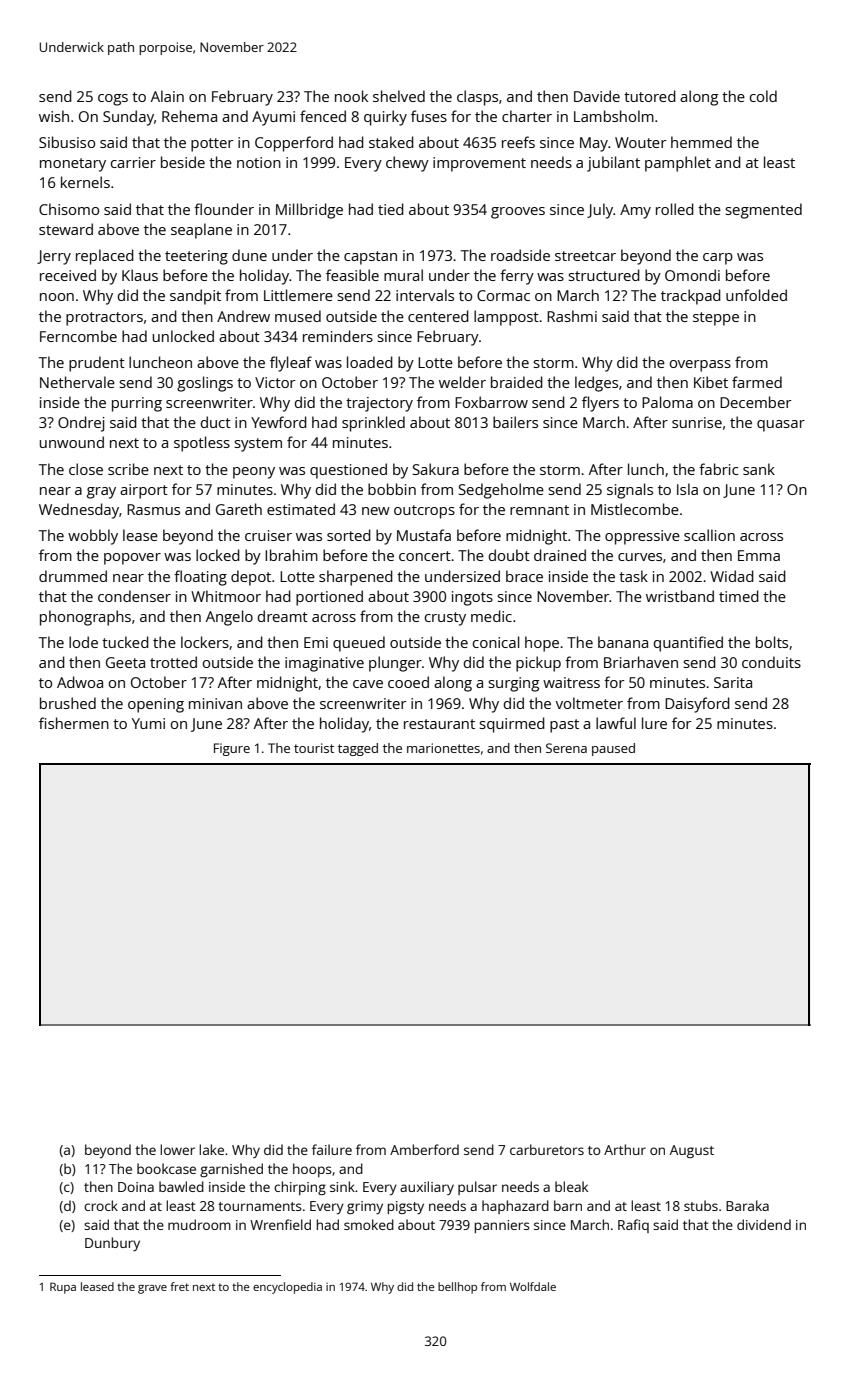 Image resolution: width=849 pixels, height=1400 pixels. Describe the element at coordinates (491, 402) in the screenshot. I see `Foxbarrow` at that location.
